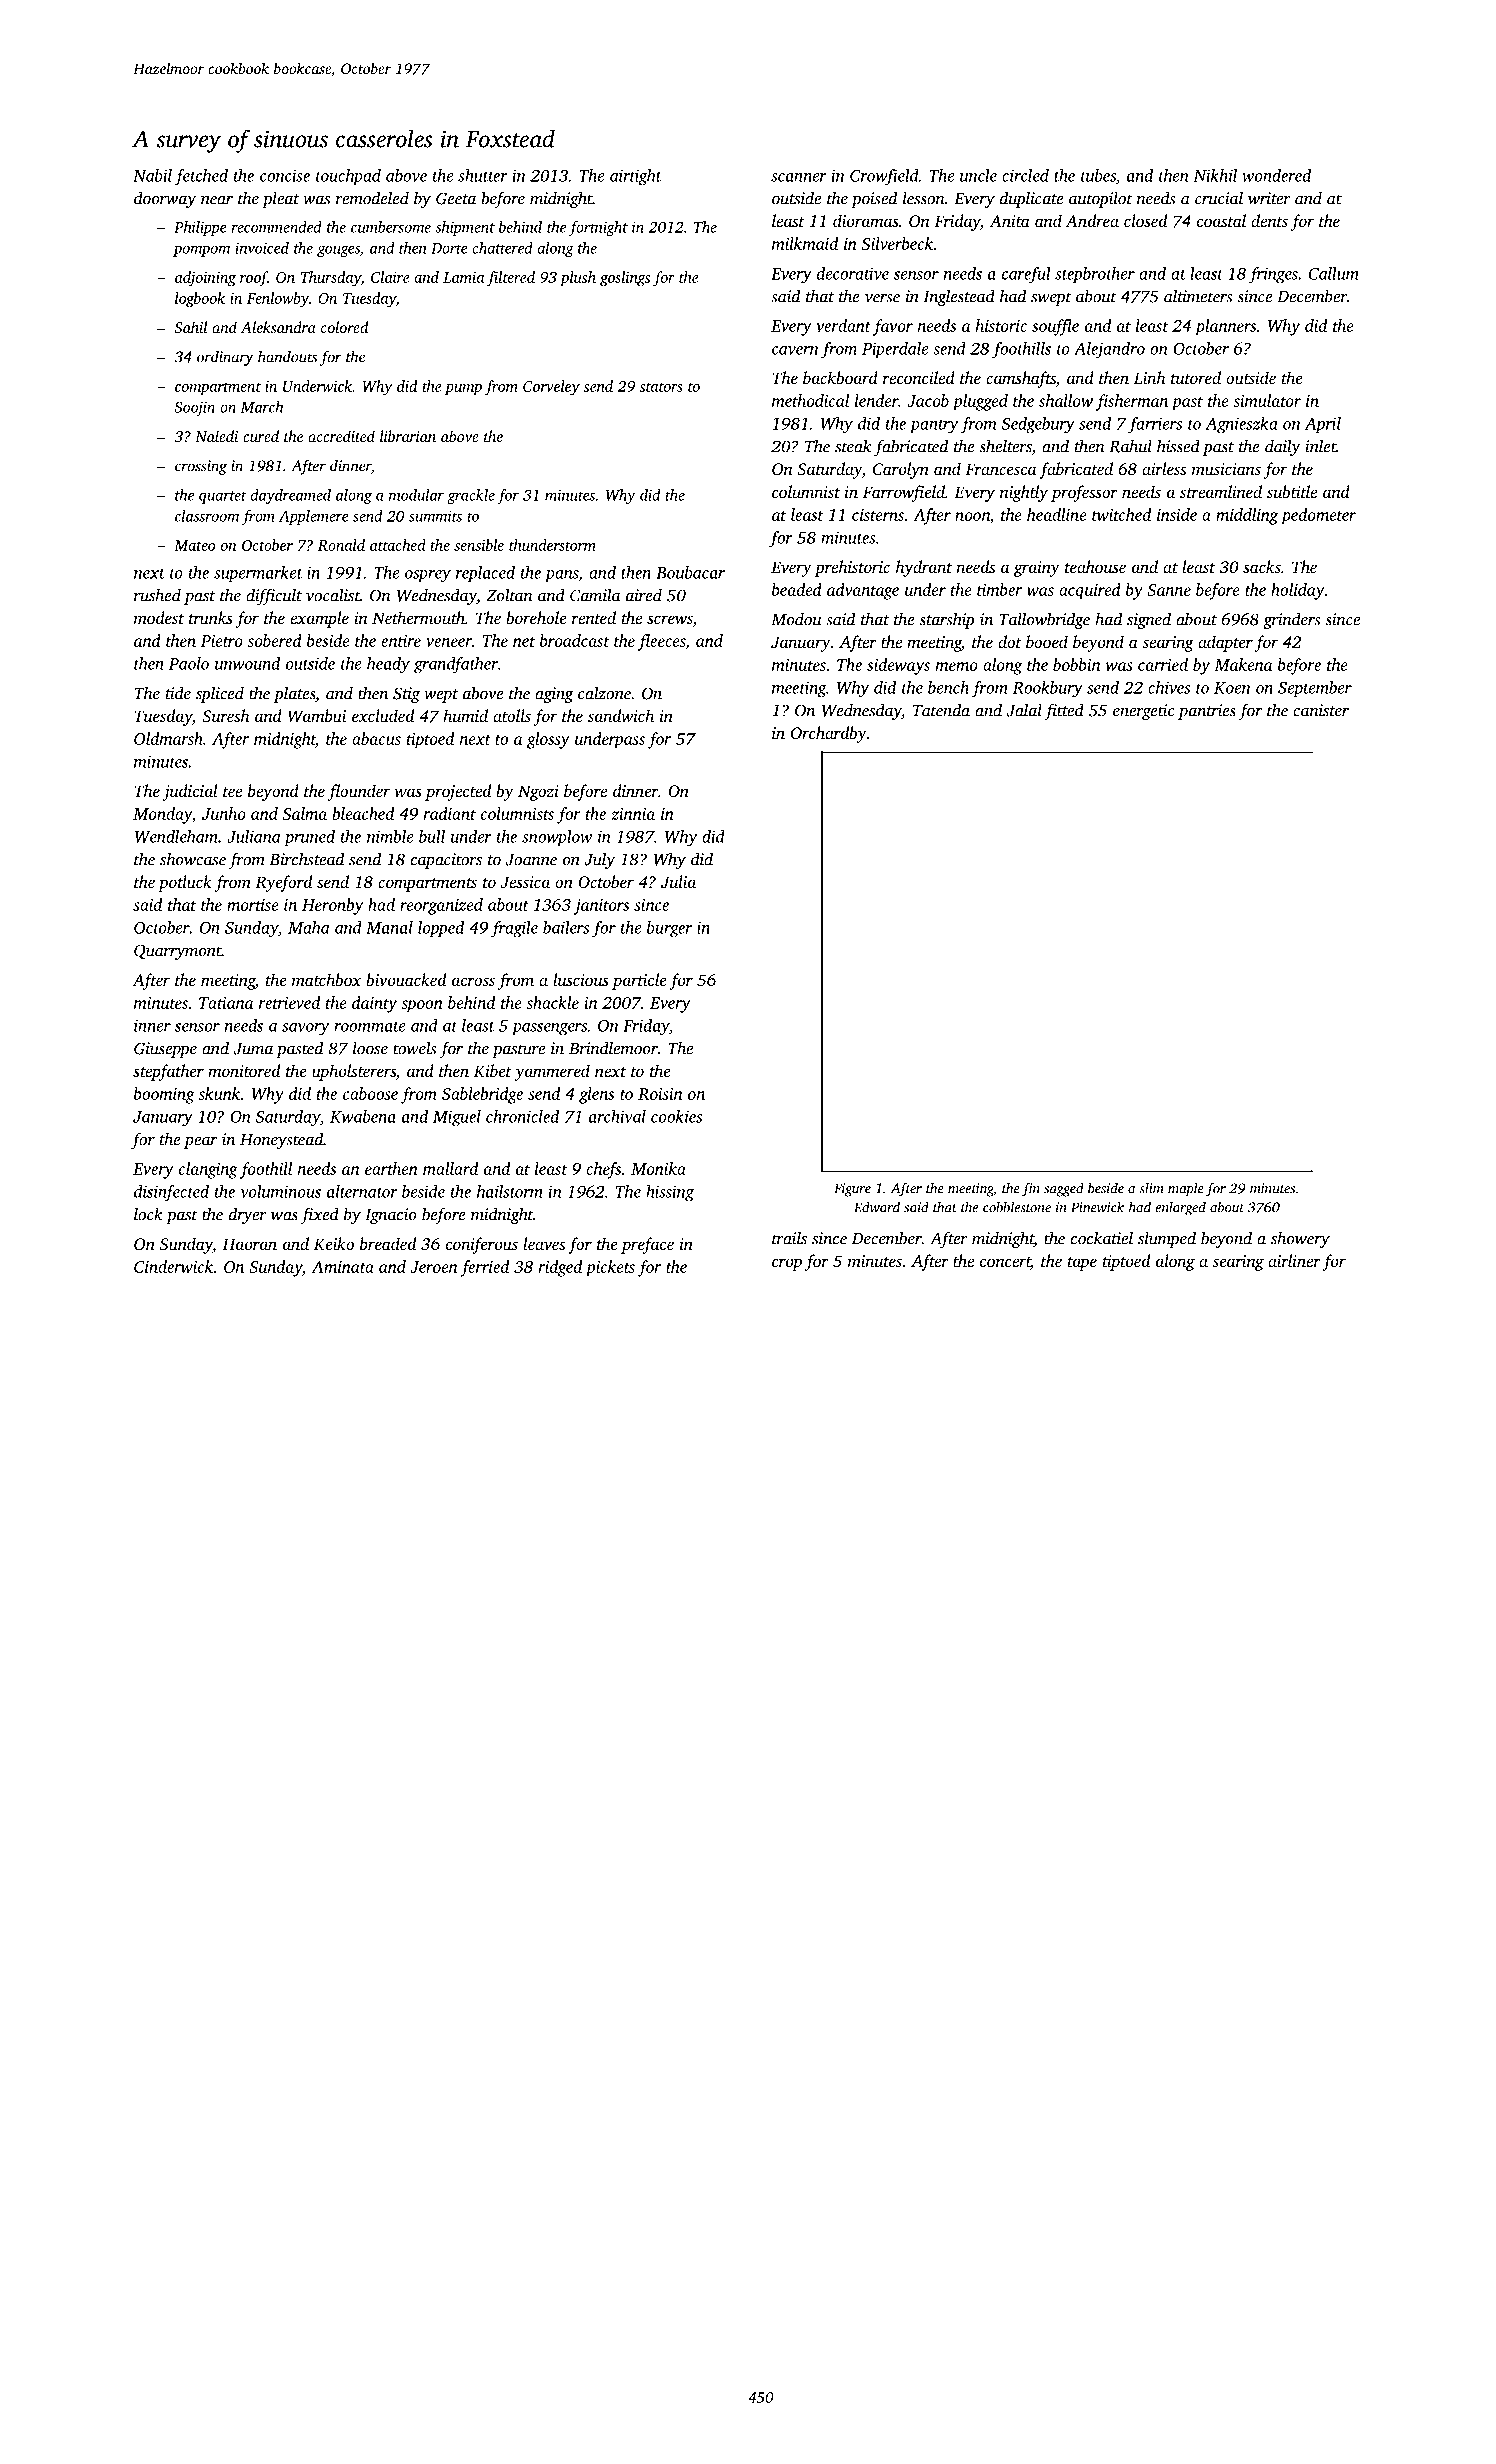  Describe the element at coordinates (482, 1245) in the page. I see `coniferous` at that location.
